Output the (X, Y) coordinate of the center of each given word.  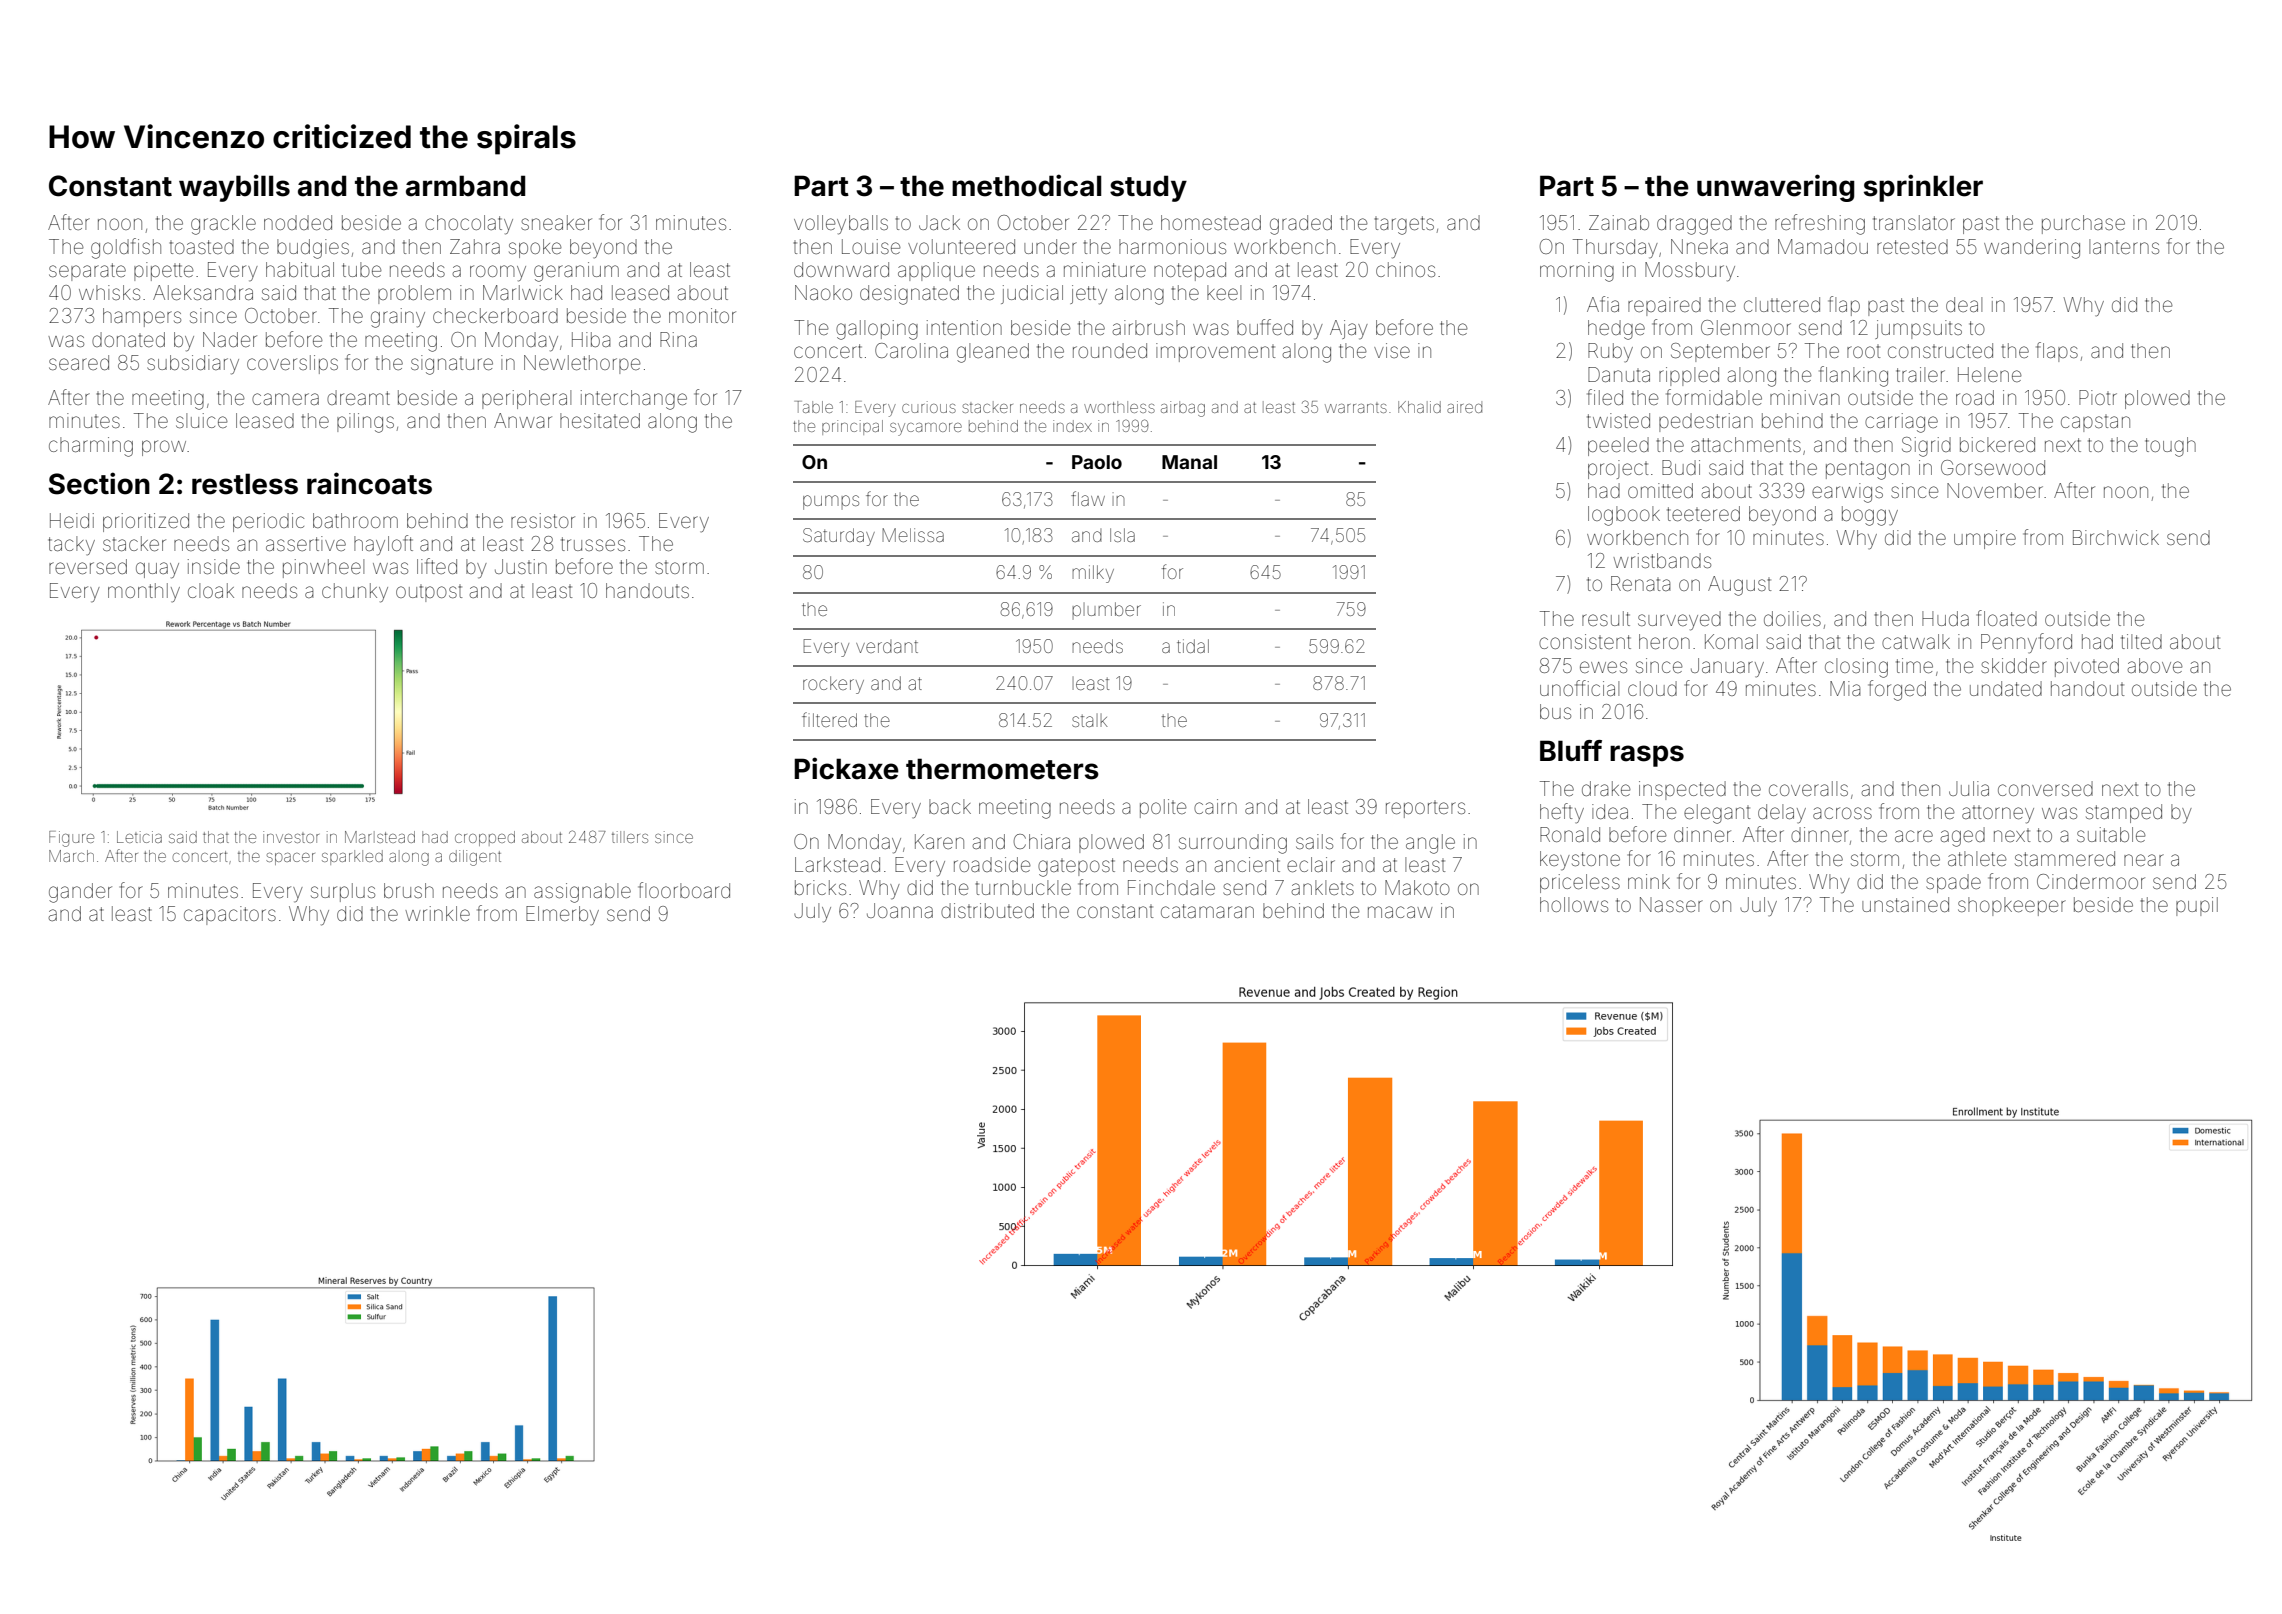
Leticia (139, 837)
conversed (2045, 788)
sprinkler (1923, 188)
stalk (1090, 720)
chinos (1405, 269)
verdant (887, 646)
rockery (833, 685)
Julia (1969, 788)
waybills (234, 188)
